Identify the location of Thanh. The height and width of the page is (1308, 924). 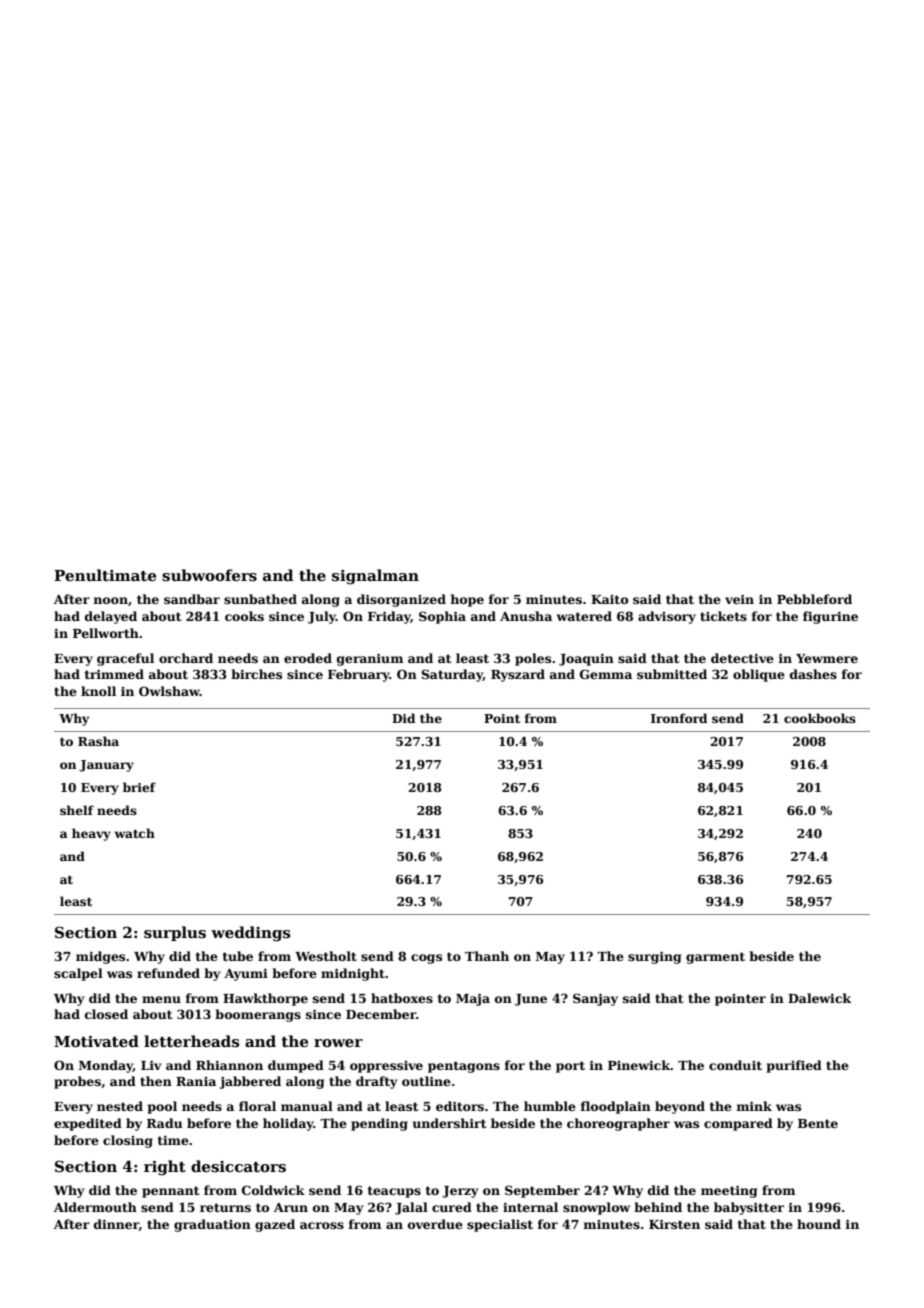
(487, 956).
